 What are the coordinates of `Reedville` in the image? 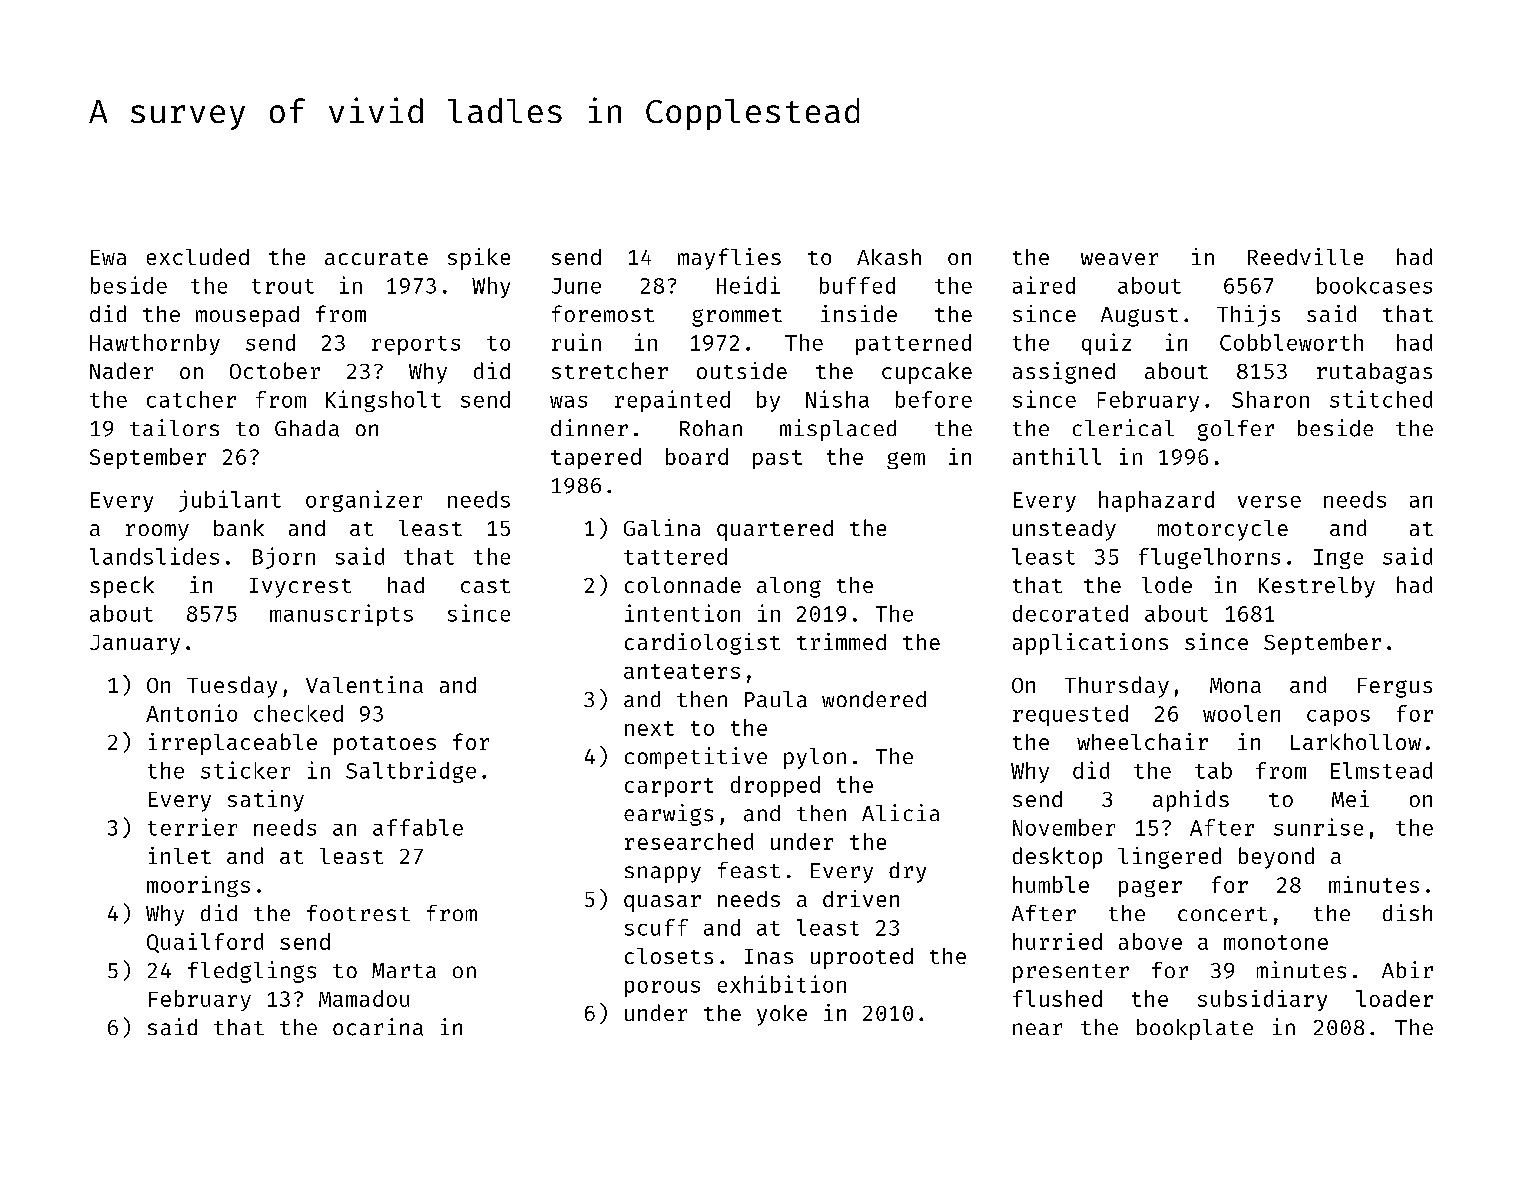 It's located at (1305, 256).
